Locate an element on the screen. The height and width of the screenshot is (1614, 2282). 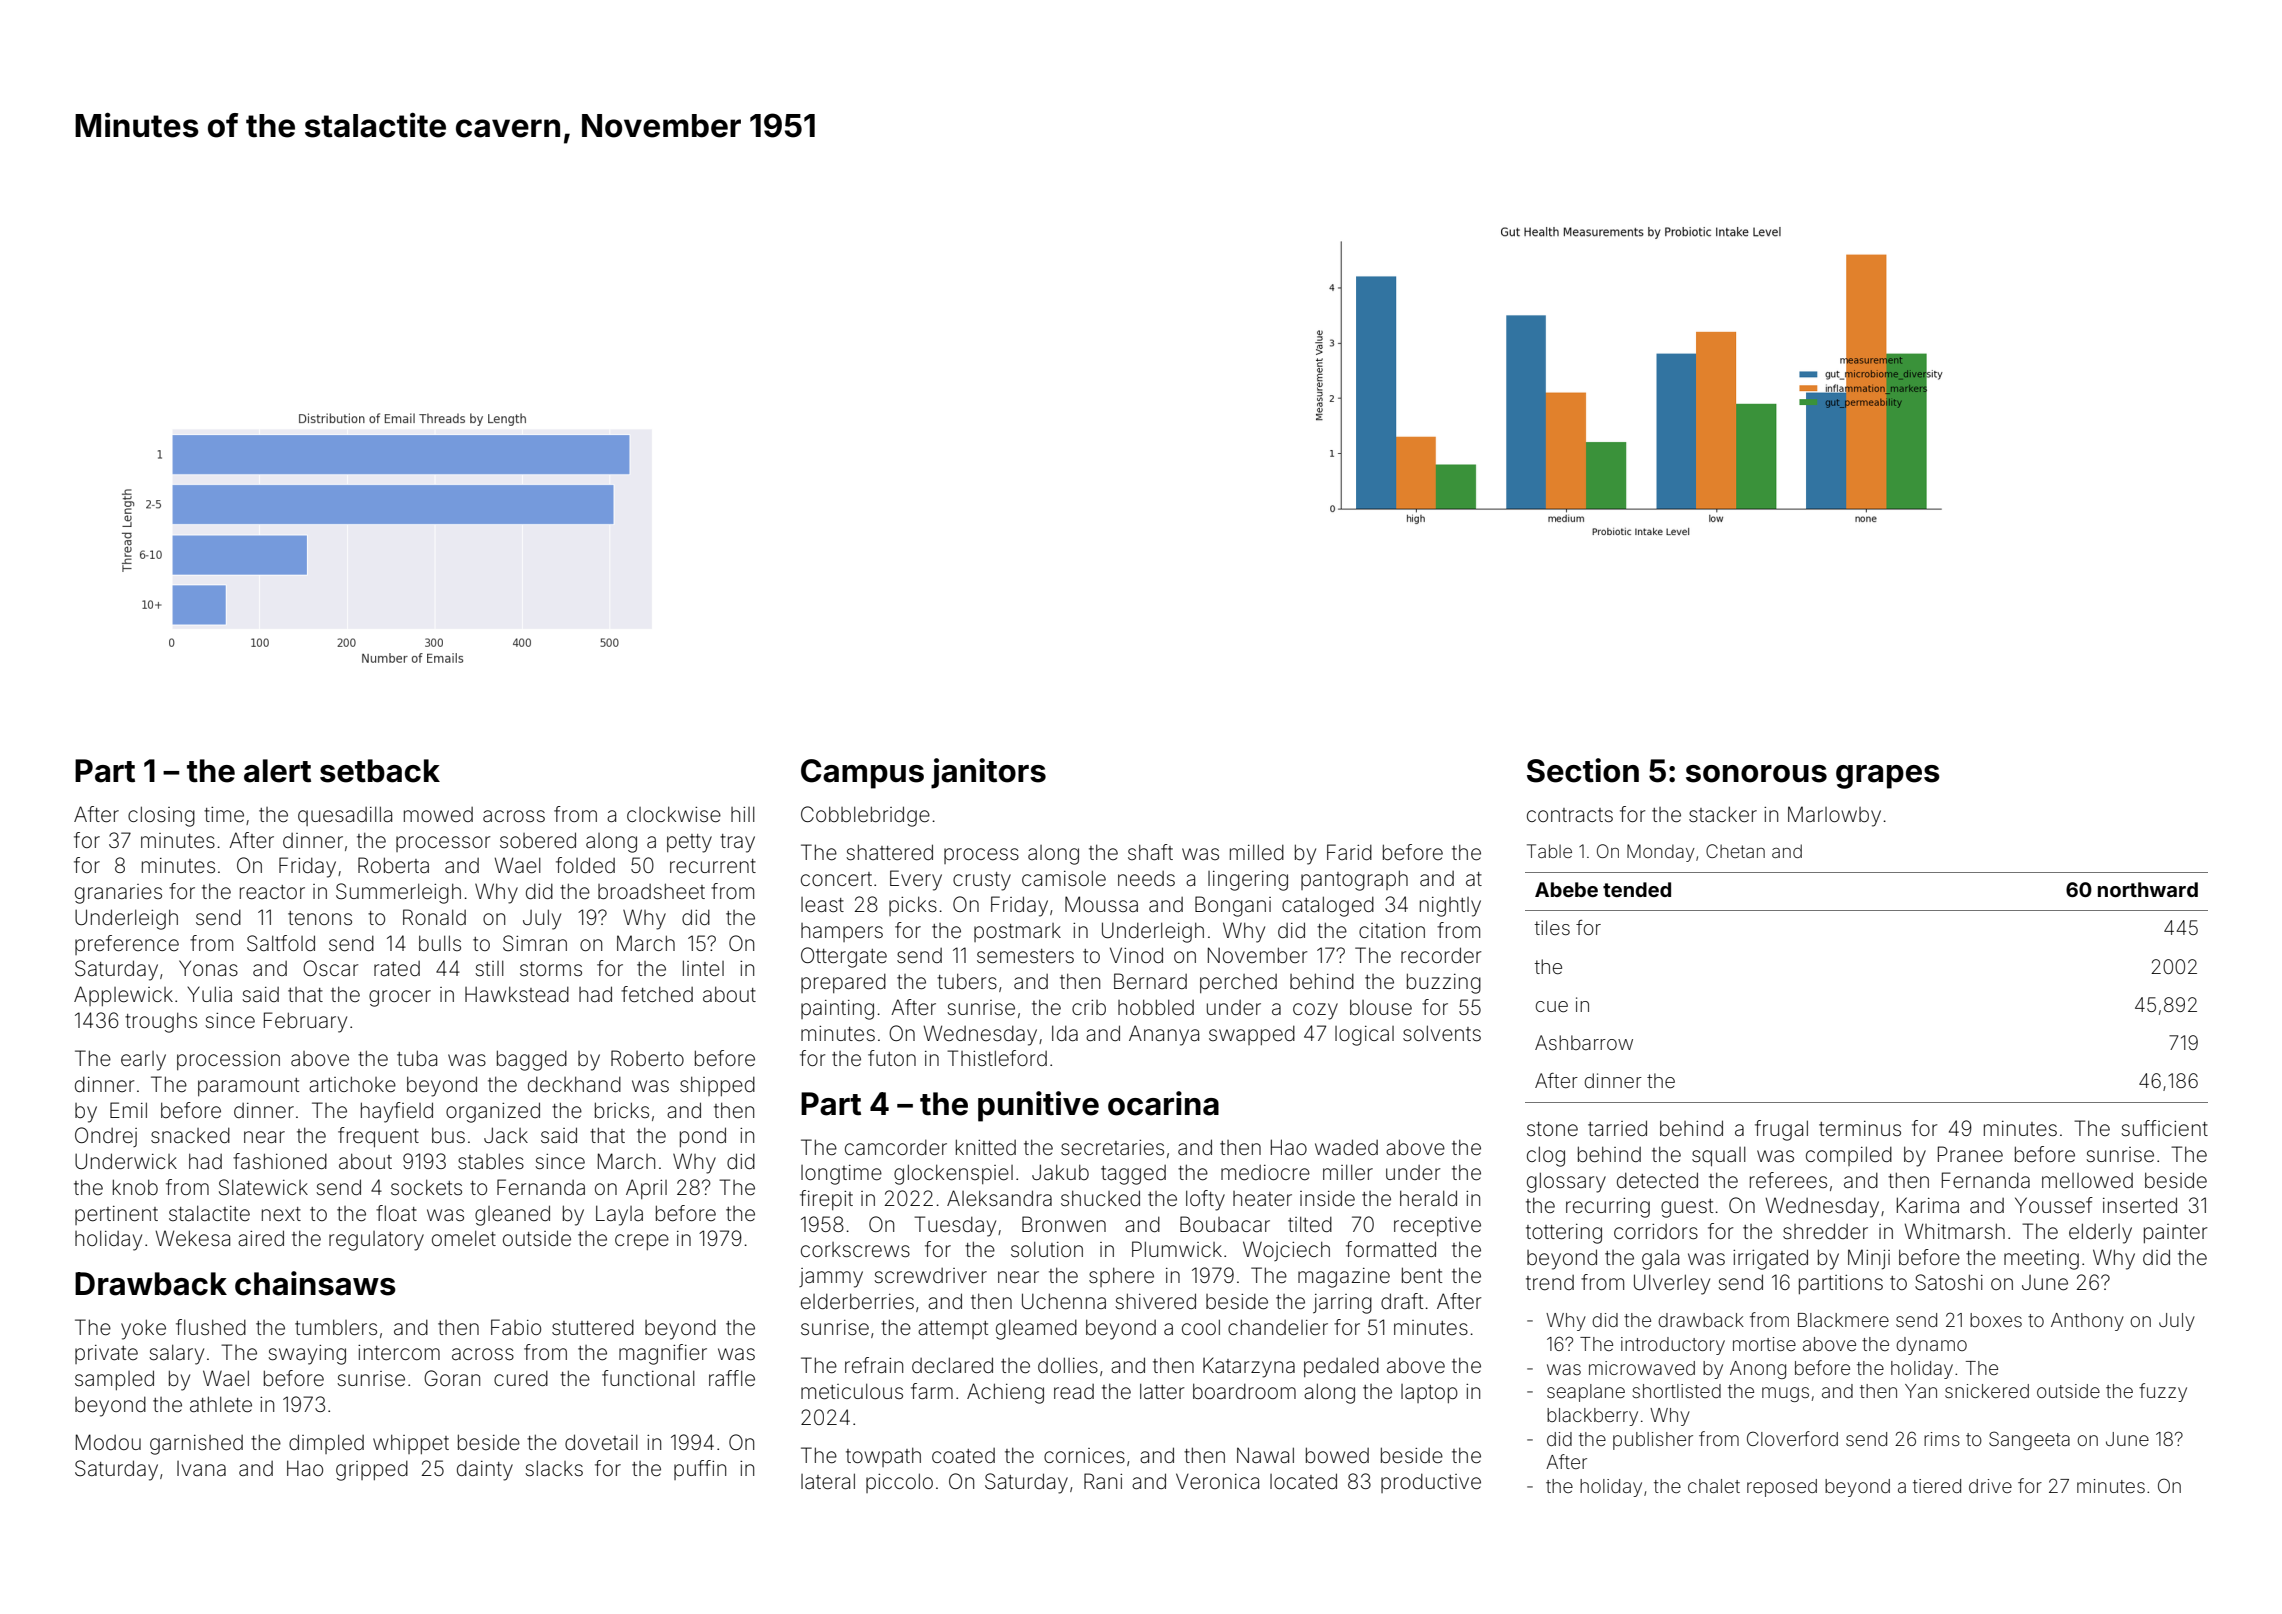
tended is located at coordinates (1637, 889).
